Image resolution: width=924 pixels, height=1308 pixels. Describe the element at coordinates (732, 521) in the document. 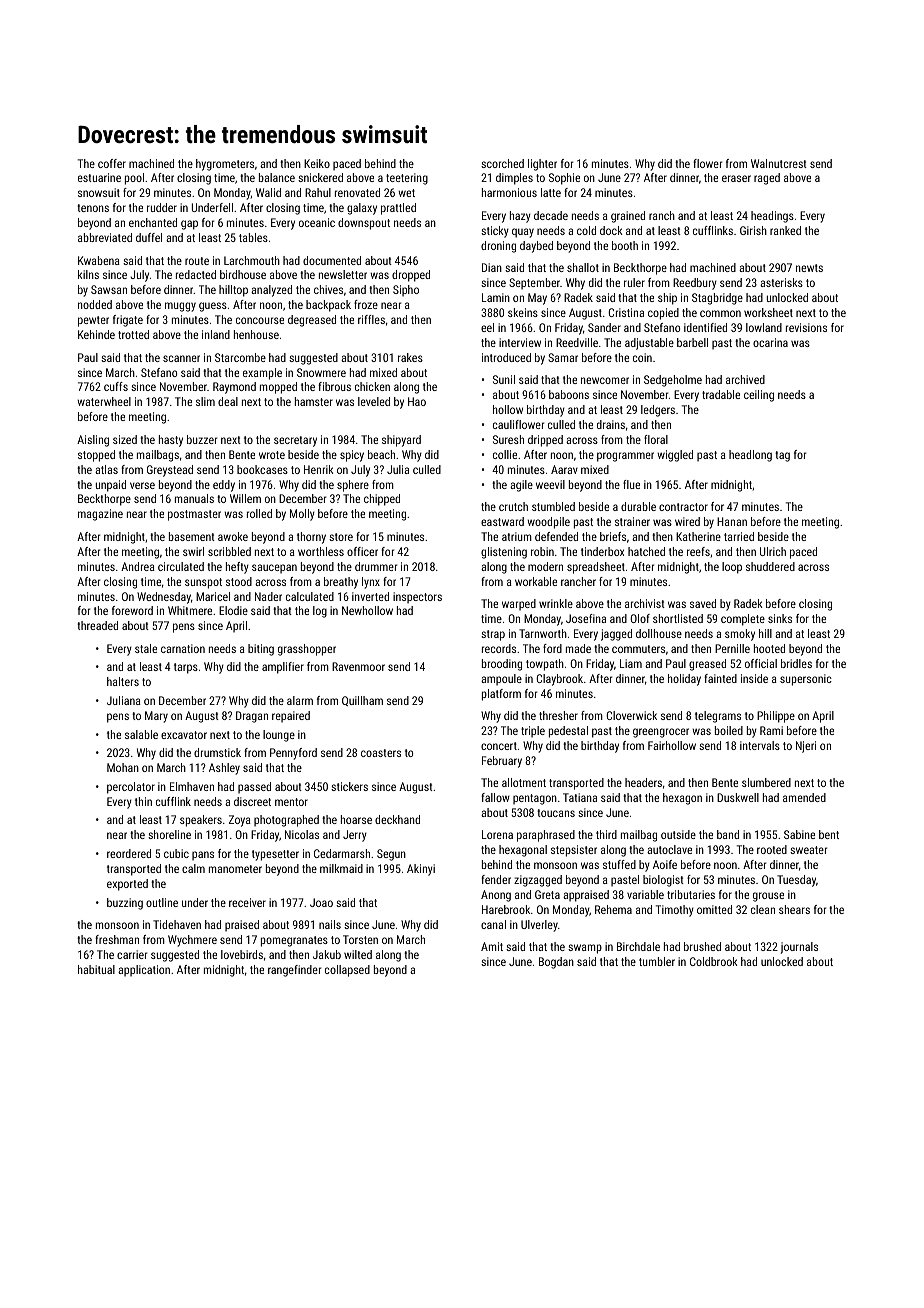

I see `Hanan` at that location.
